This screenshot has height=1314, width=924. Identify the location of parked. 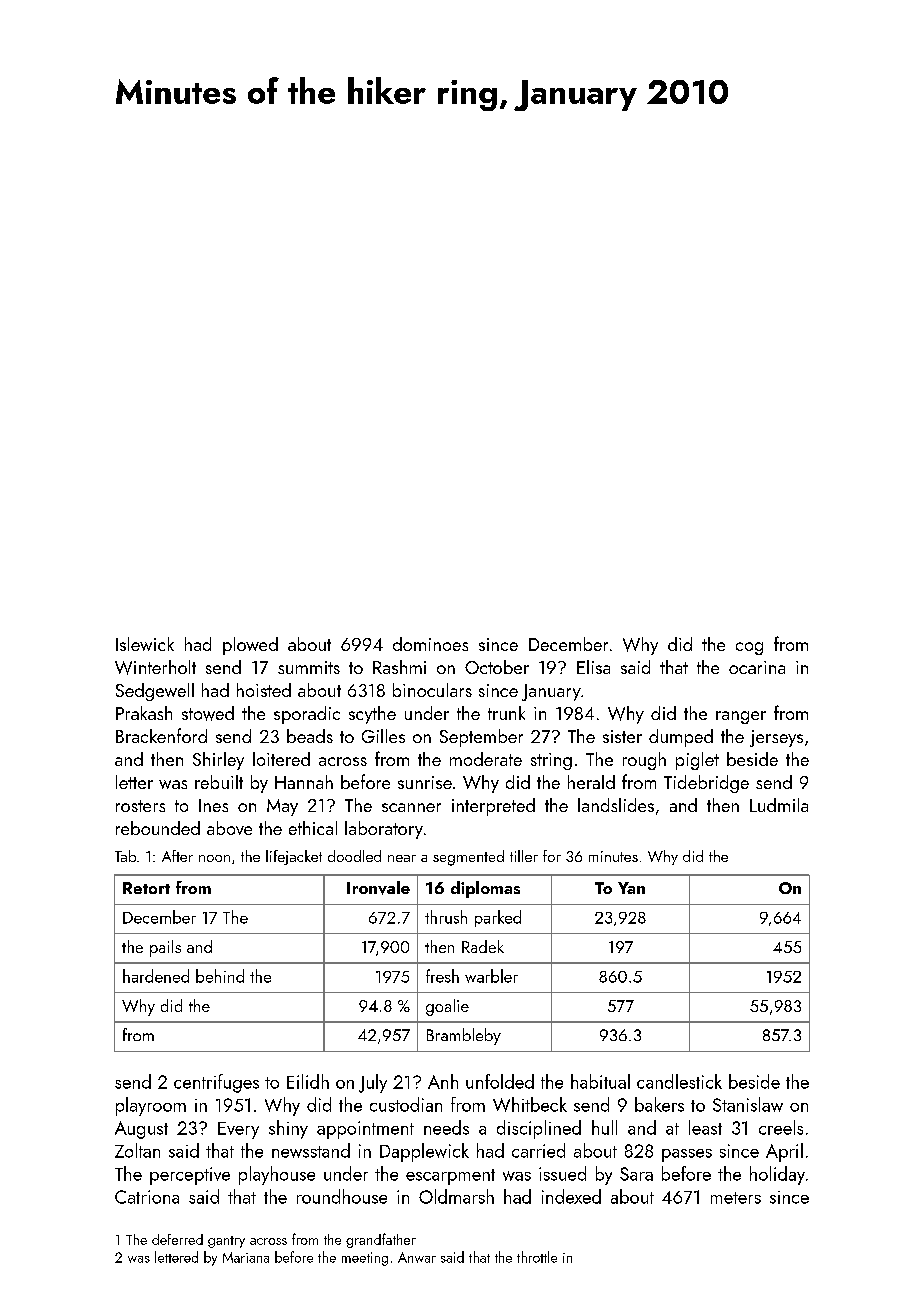
(498, 918).
